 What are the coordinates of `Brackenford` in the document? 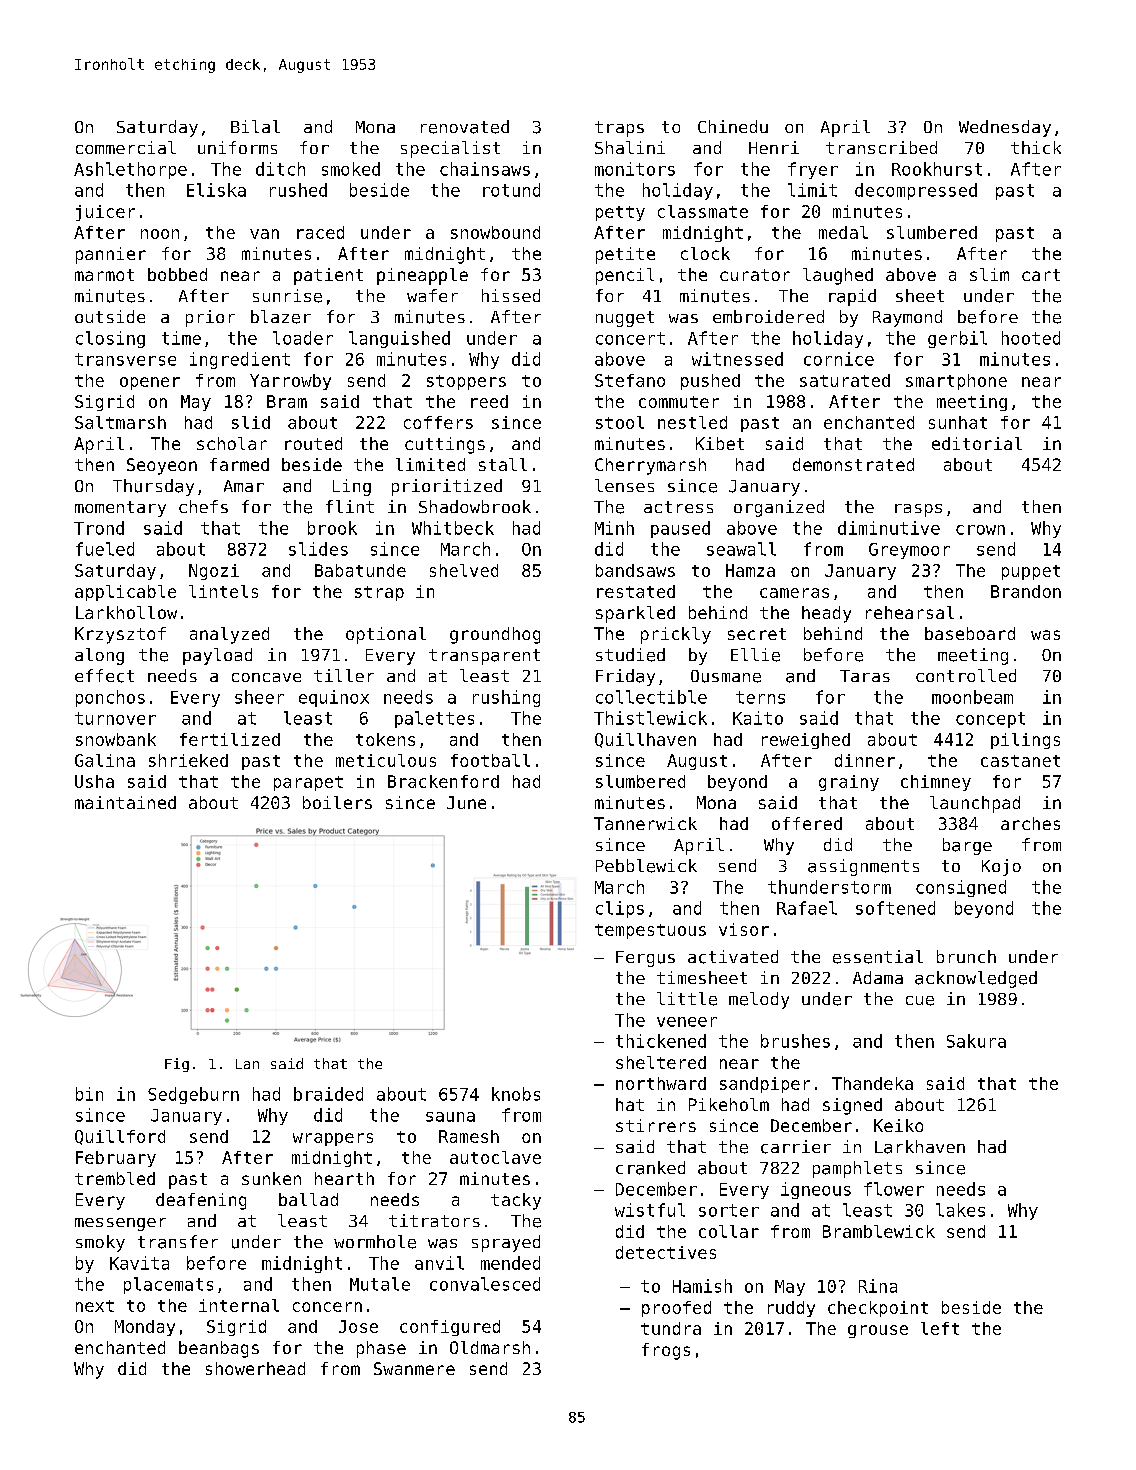 It's located at (443, 781).
